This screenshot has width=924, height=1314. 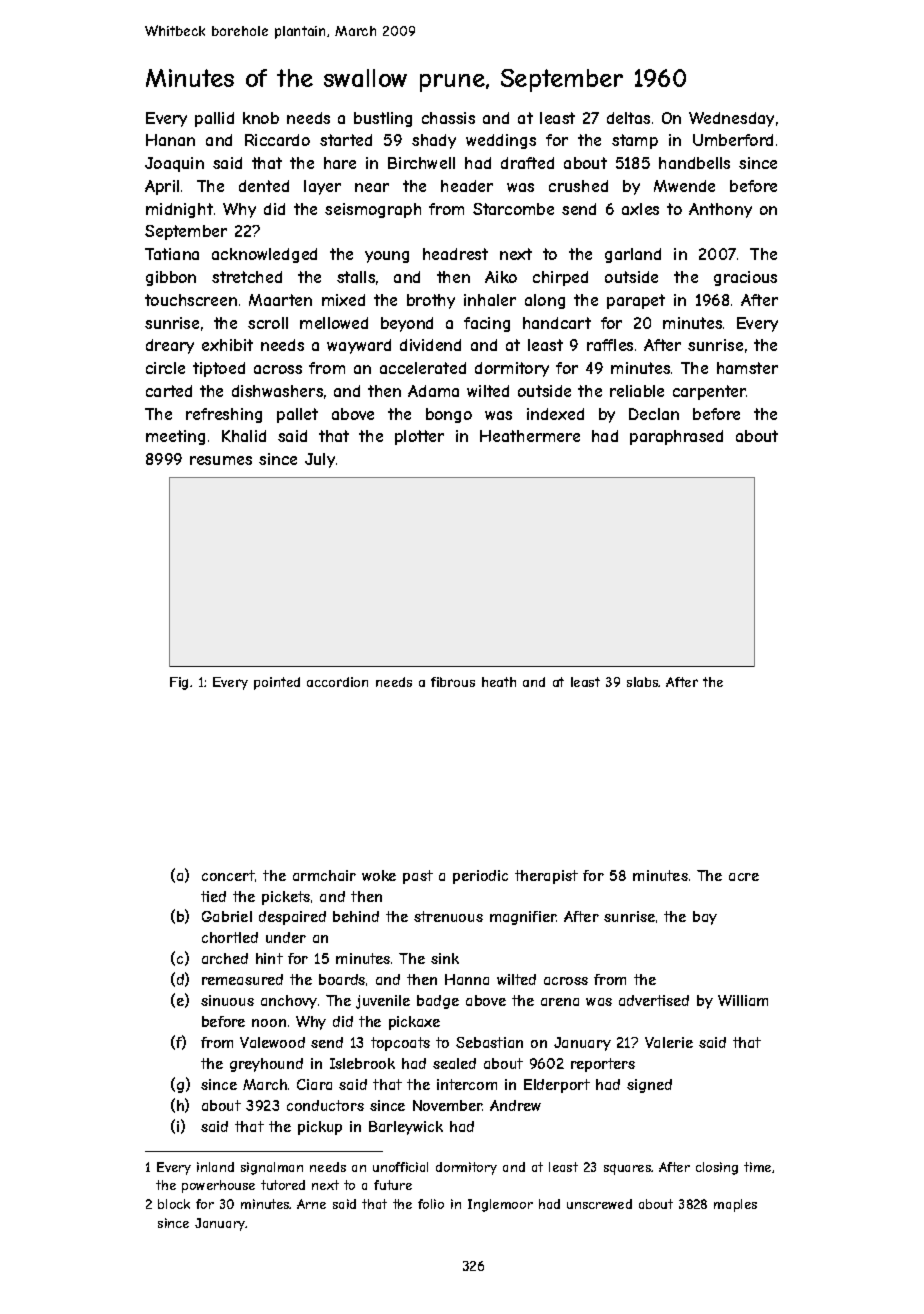 What do you see at coordinates (447, 1105) in the screenshot?
I see `November` at bounding box center [447, 1105].
